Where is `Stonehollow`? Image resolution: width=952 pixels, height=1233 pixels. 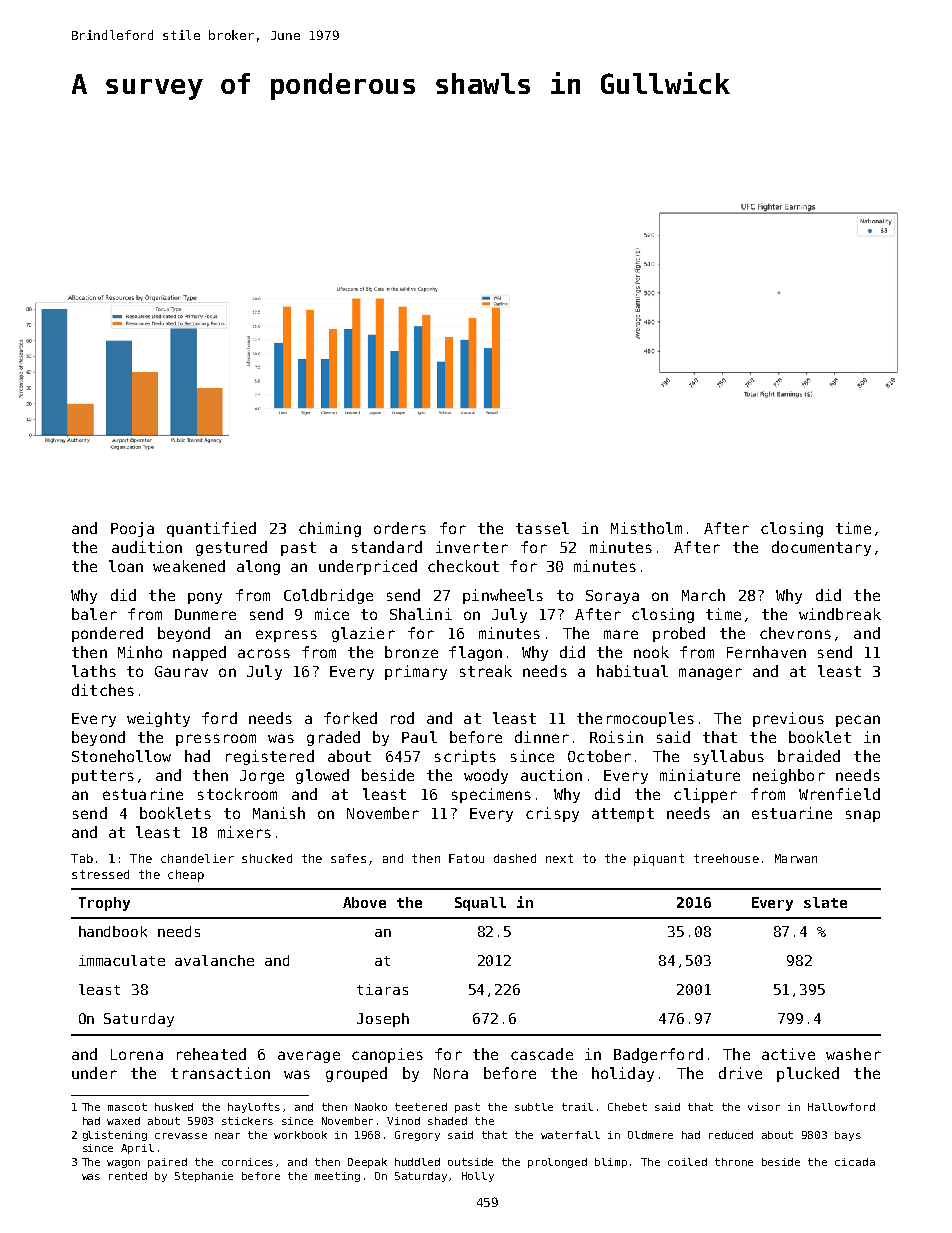
Stonehollow is located at coordinates (121, 756).
